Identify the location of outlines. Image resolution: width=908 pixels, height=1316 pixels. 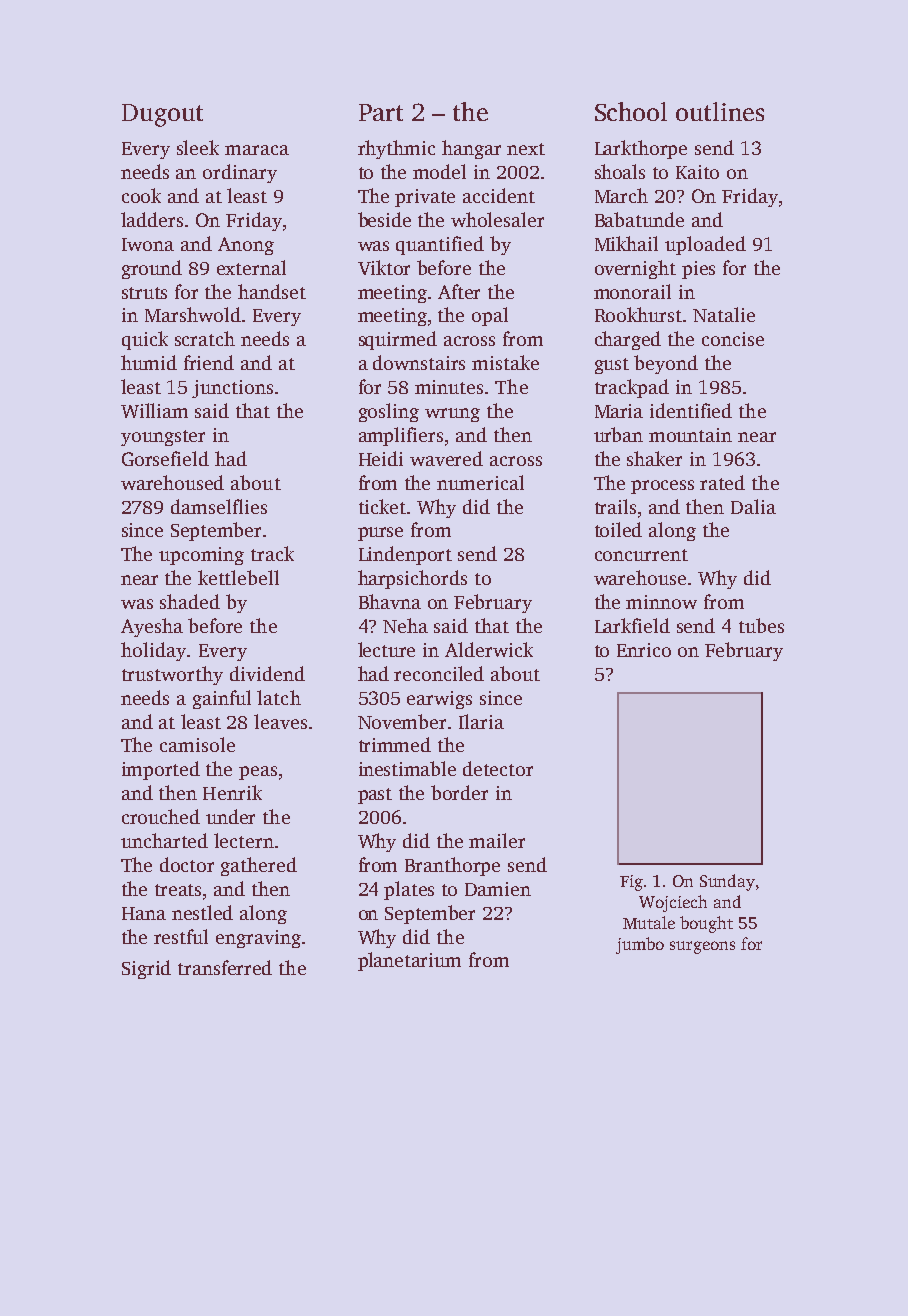
(720, 111).
